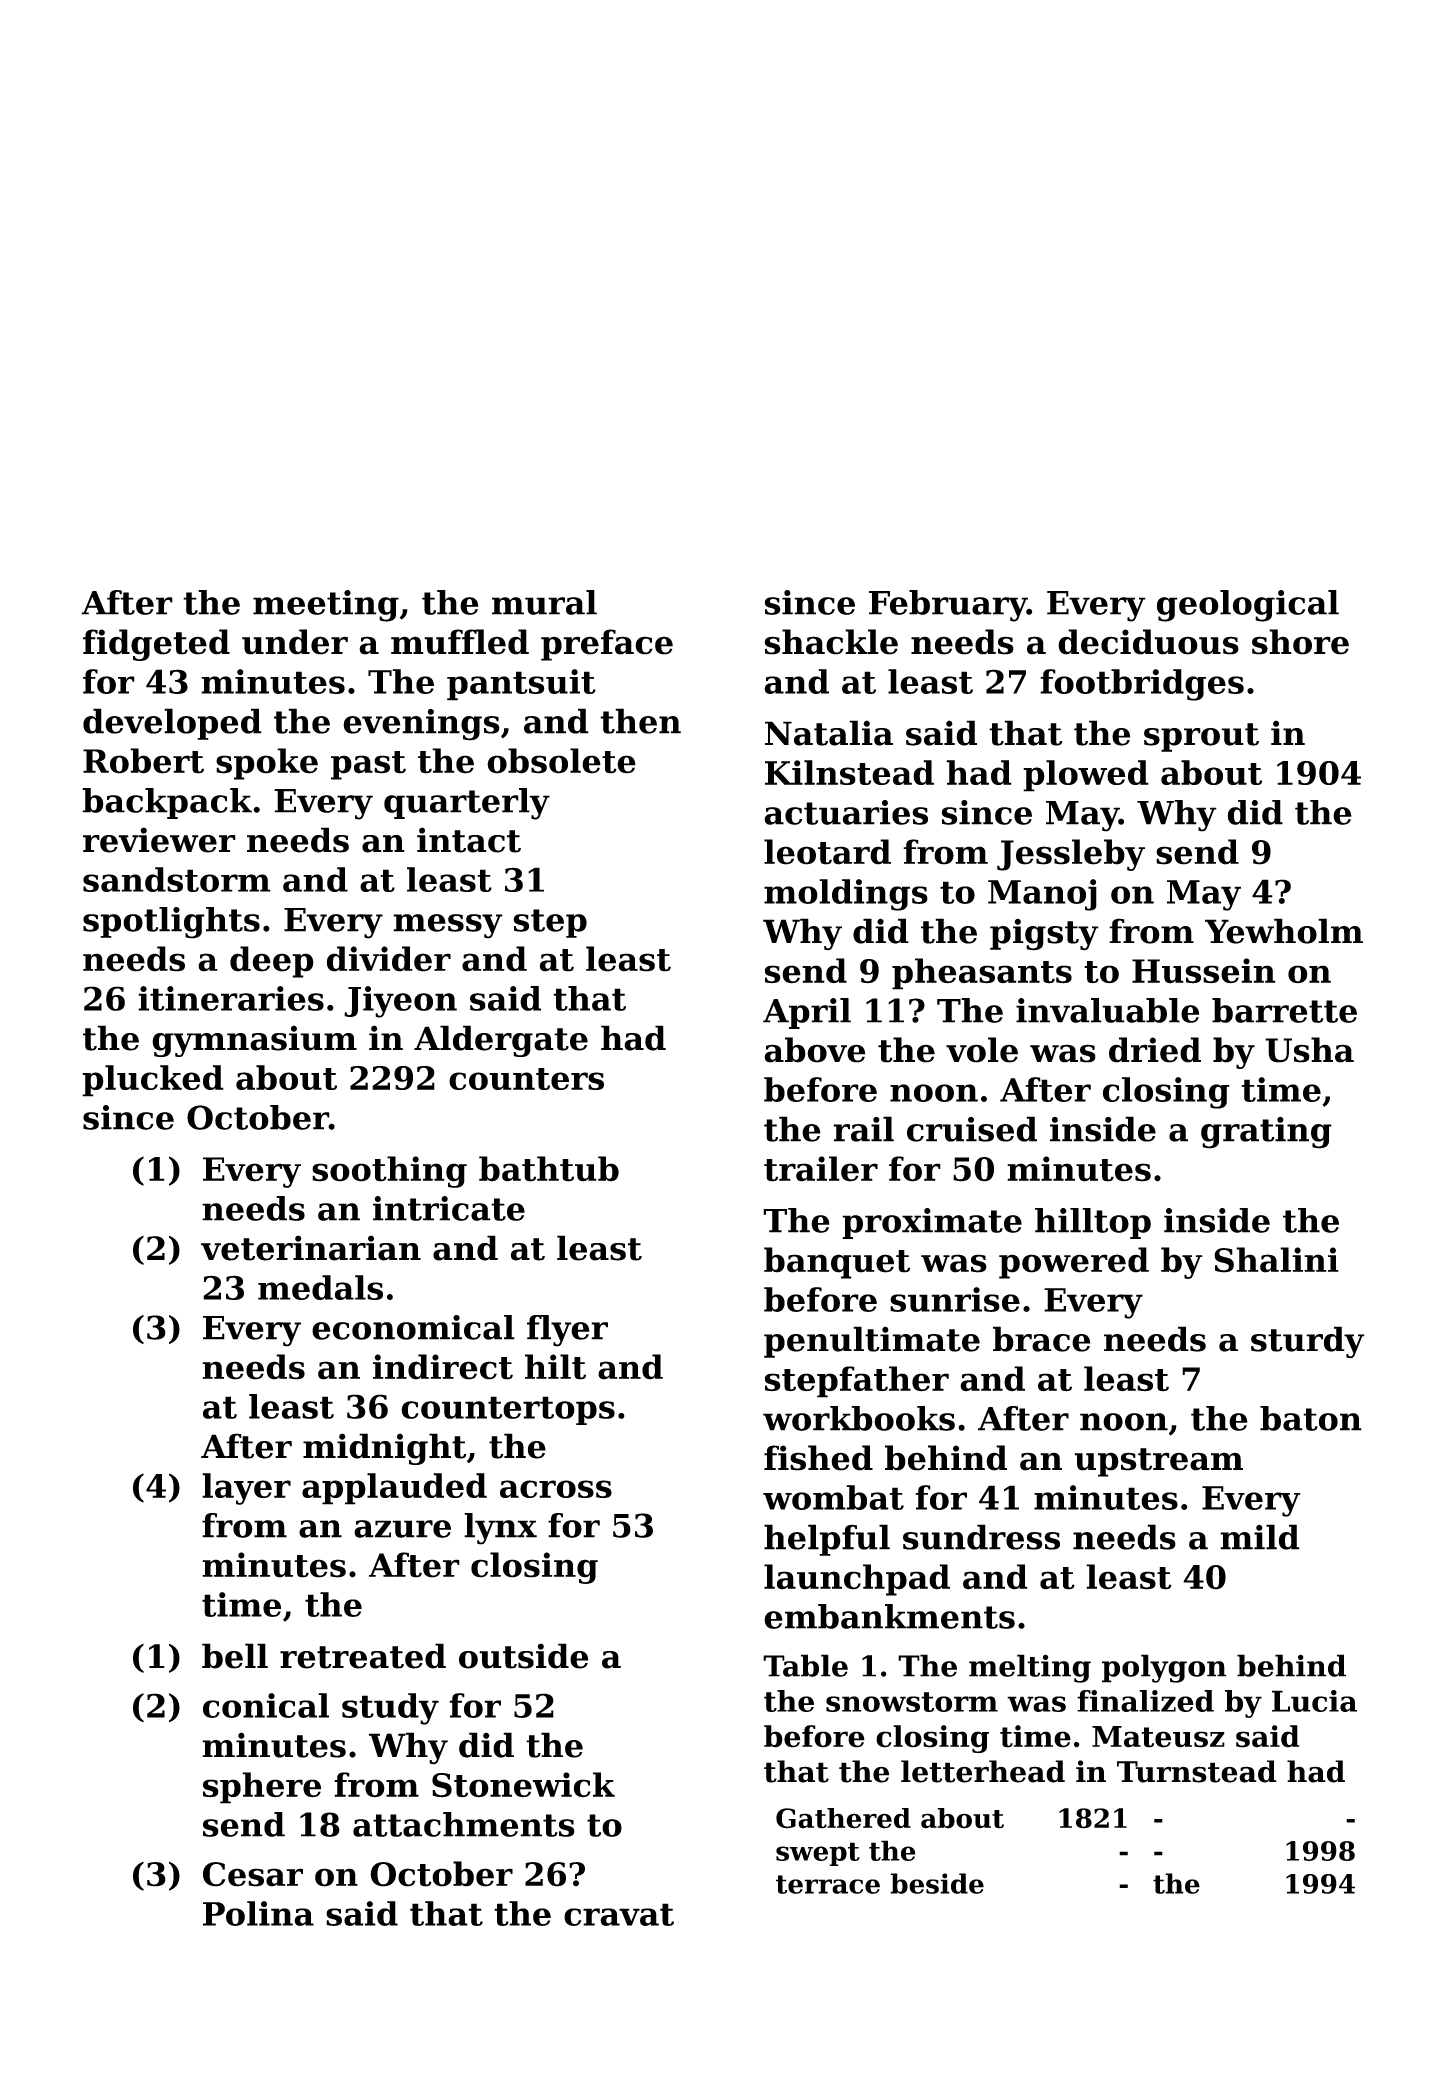 This document has width=1450, height=2100. I want to click on shackle, so click(831, 642).
